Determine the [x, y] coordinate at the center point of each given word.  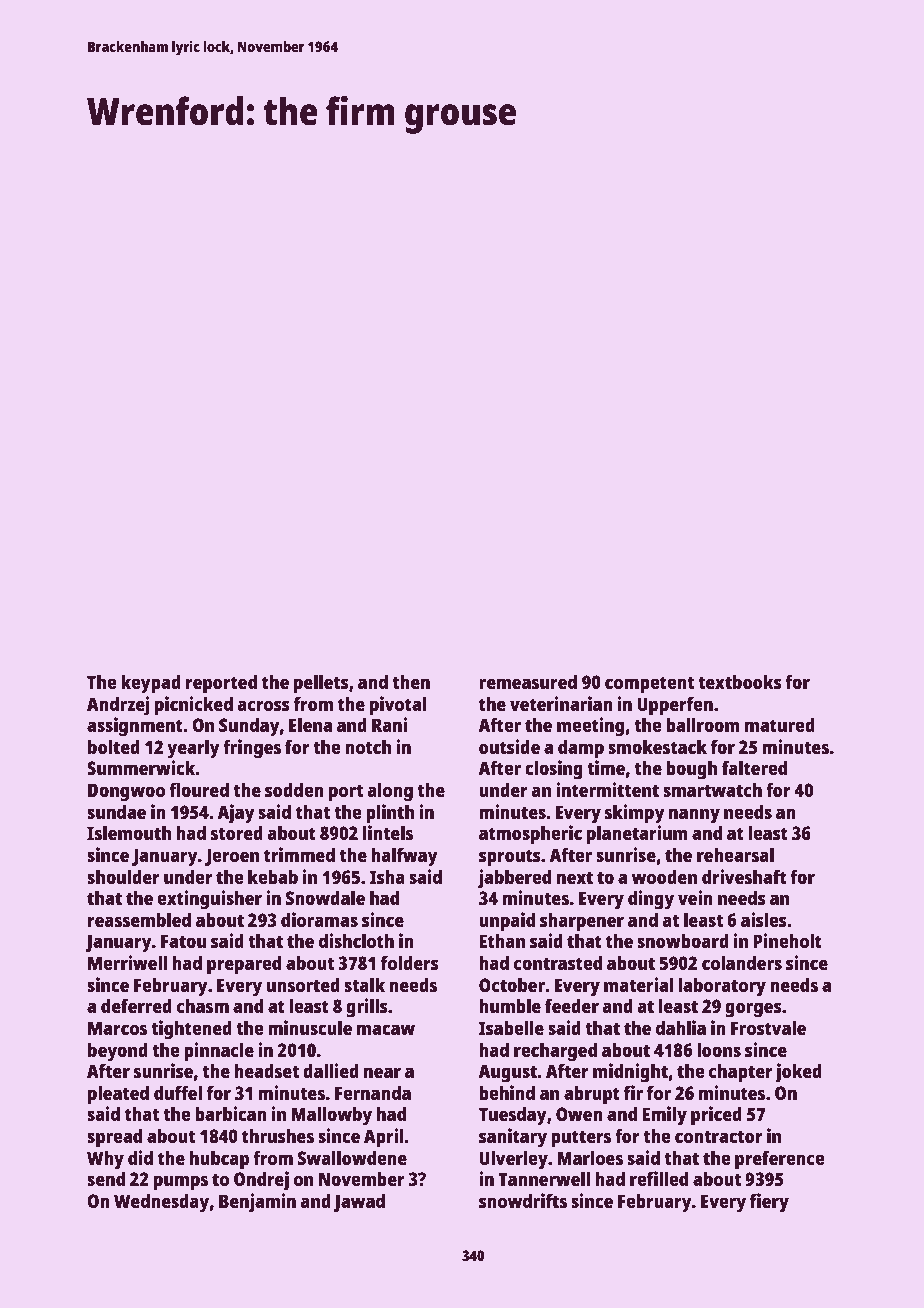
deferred [136, 1005]
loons [719, 1049]
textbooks [740, 681]
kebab [273, 876]
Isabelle [511, 1027]
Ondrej [261, 1181]
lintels [388, 832]
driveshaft [744, 876]
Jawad [359, 1202]
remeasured [528, 681]
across [264, 705]
